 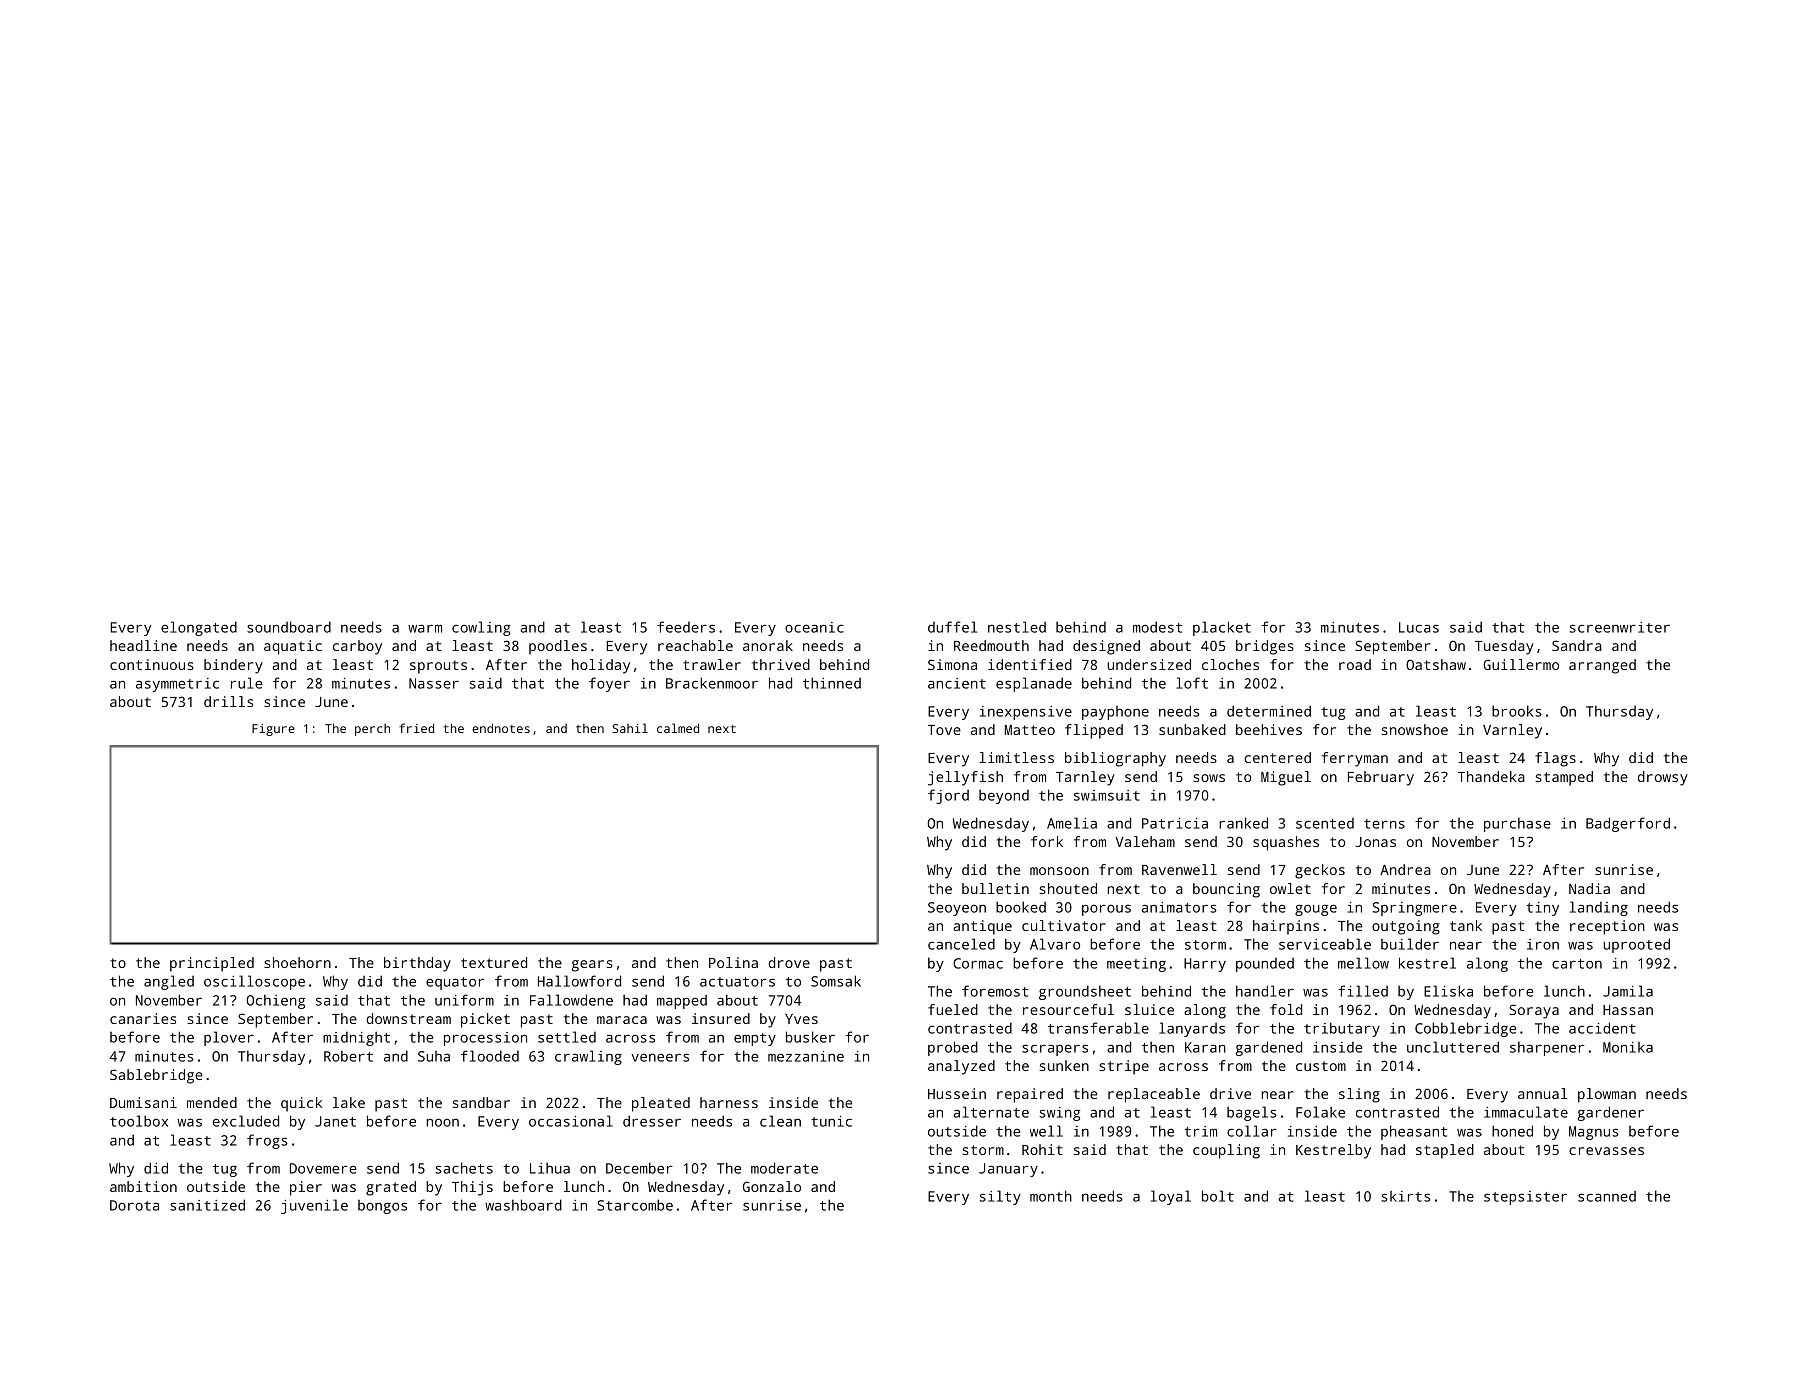 I want to click on Nadia, so click(x=1589, y=888).
